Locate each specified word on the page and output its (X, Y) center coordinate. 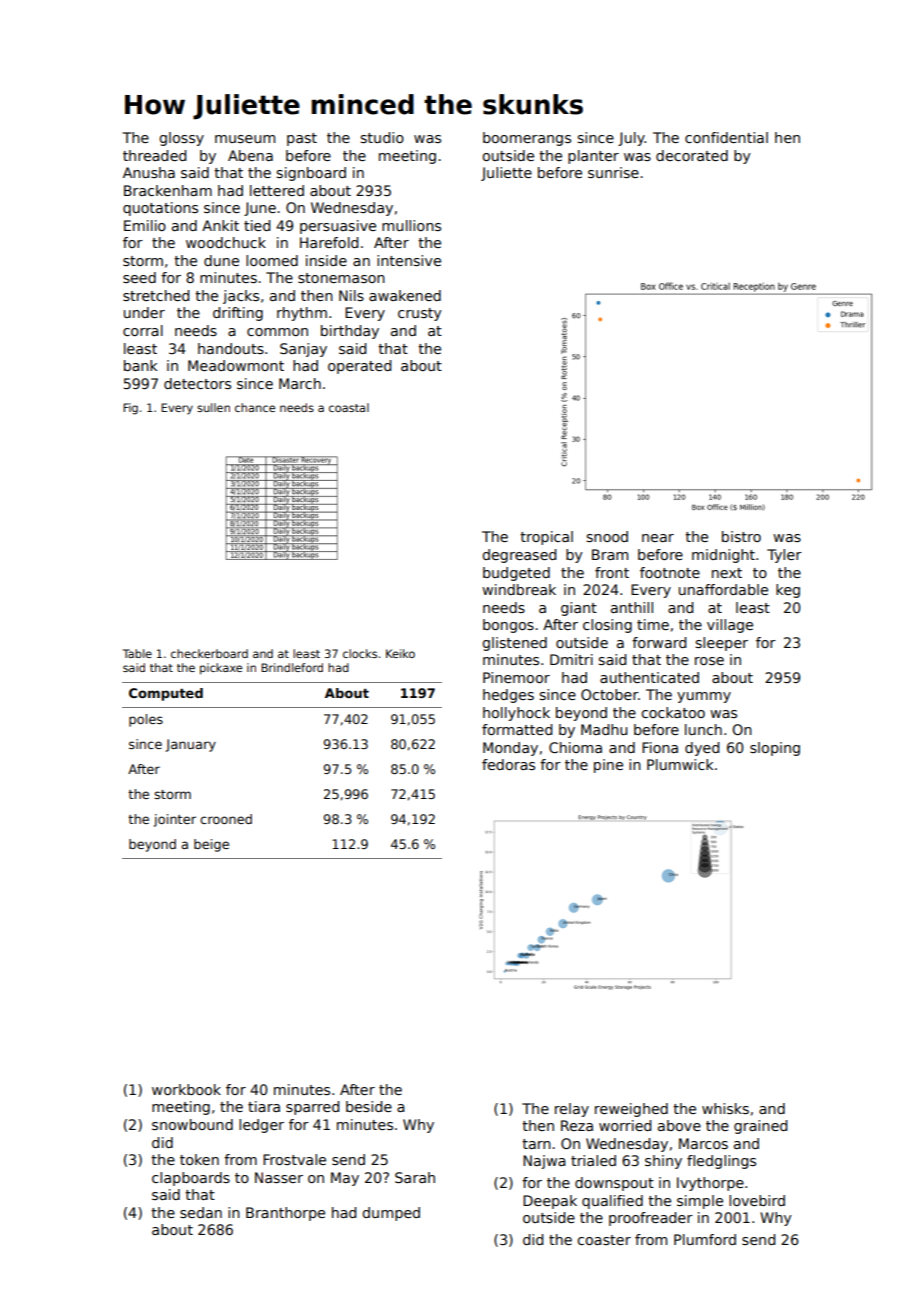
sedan (201, 1212)
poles (146, 720)
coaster (604, 1240)
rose (709, 661)
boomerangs (527, 139)
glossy (181, 139)
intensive (409, 260)
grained (760, 1127)
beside (369, 1106)
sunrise (613, 172)
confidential (726, 137)
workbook (186, 1089)
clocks (360, 653)
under (144, 312)
